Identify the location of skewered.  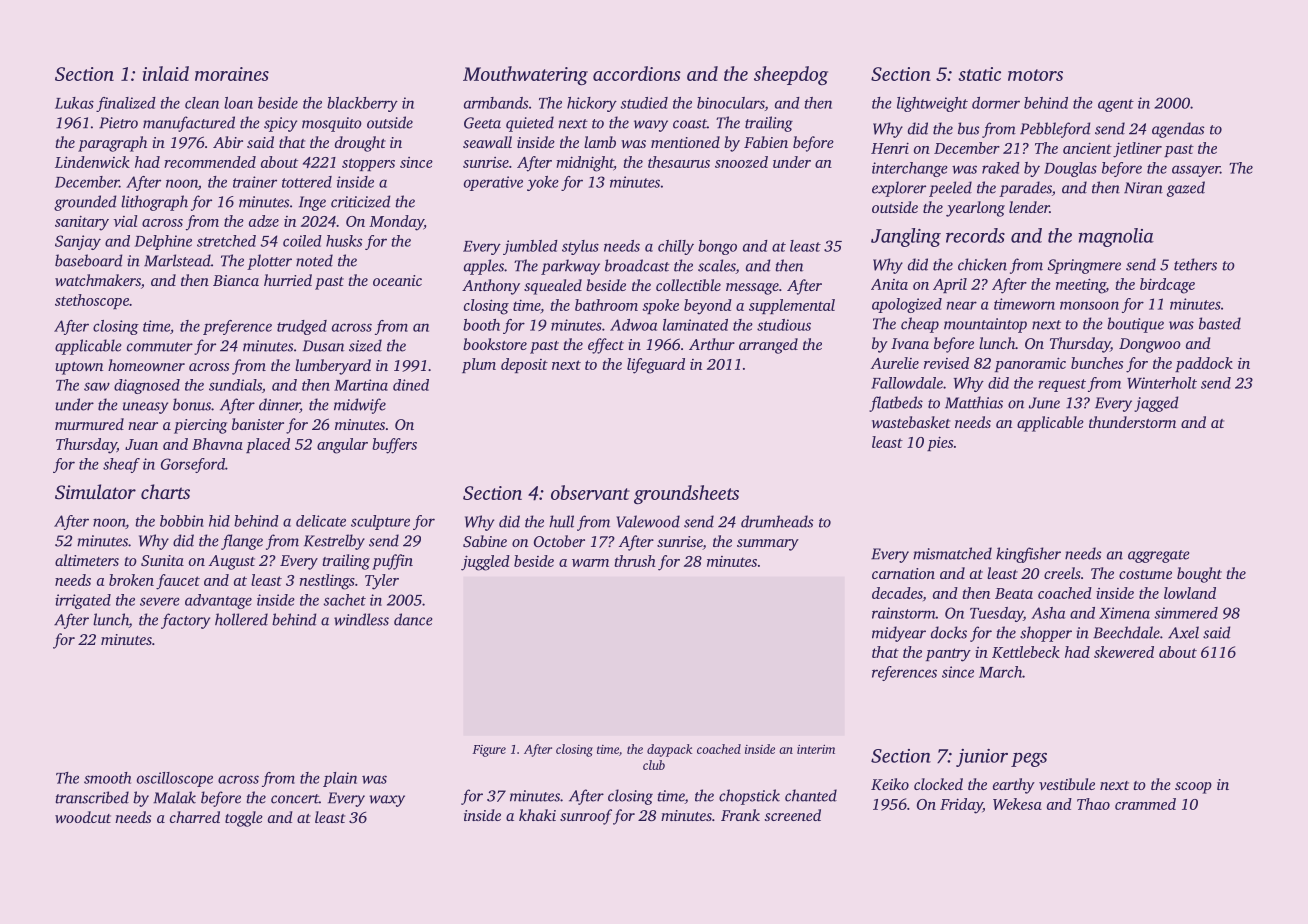
(1124, 652).
